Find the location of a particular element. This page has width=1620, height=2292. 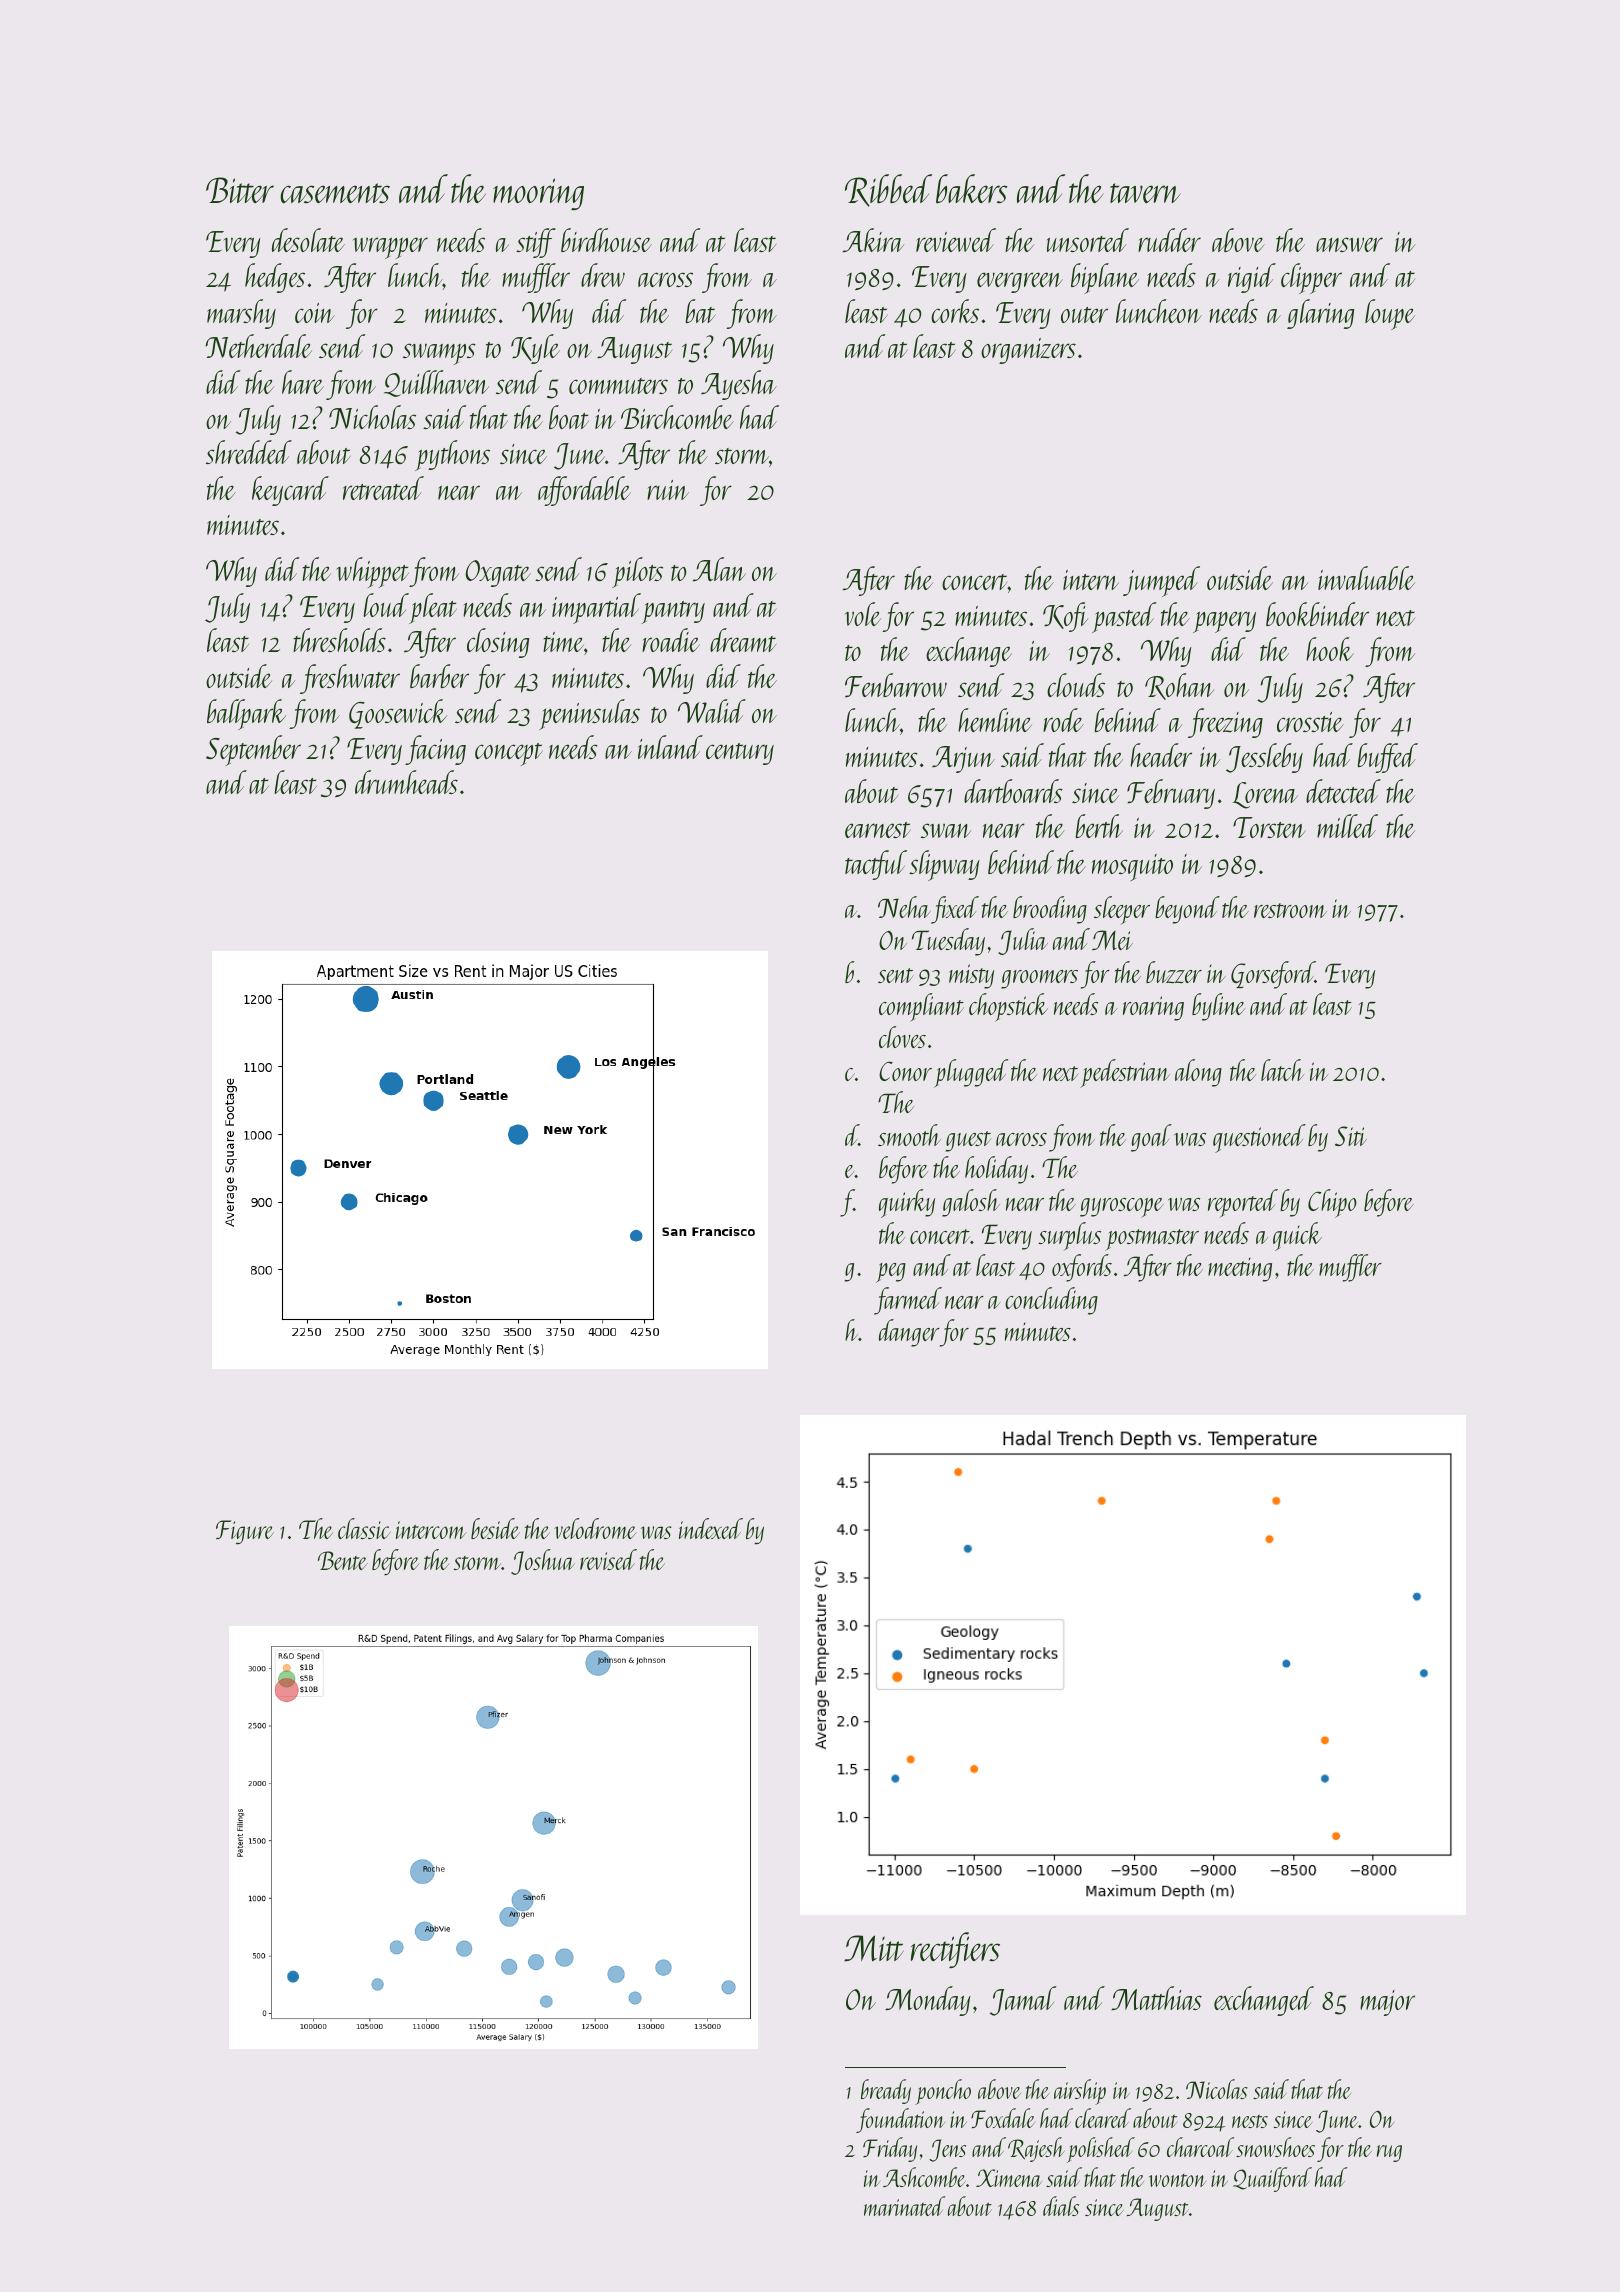

Mitt is located at coordinates (874, 1948).
